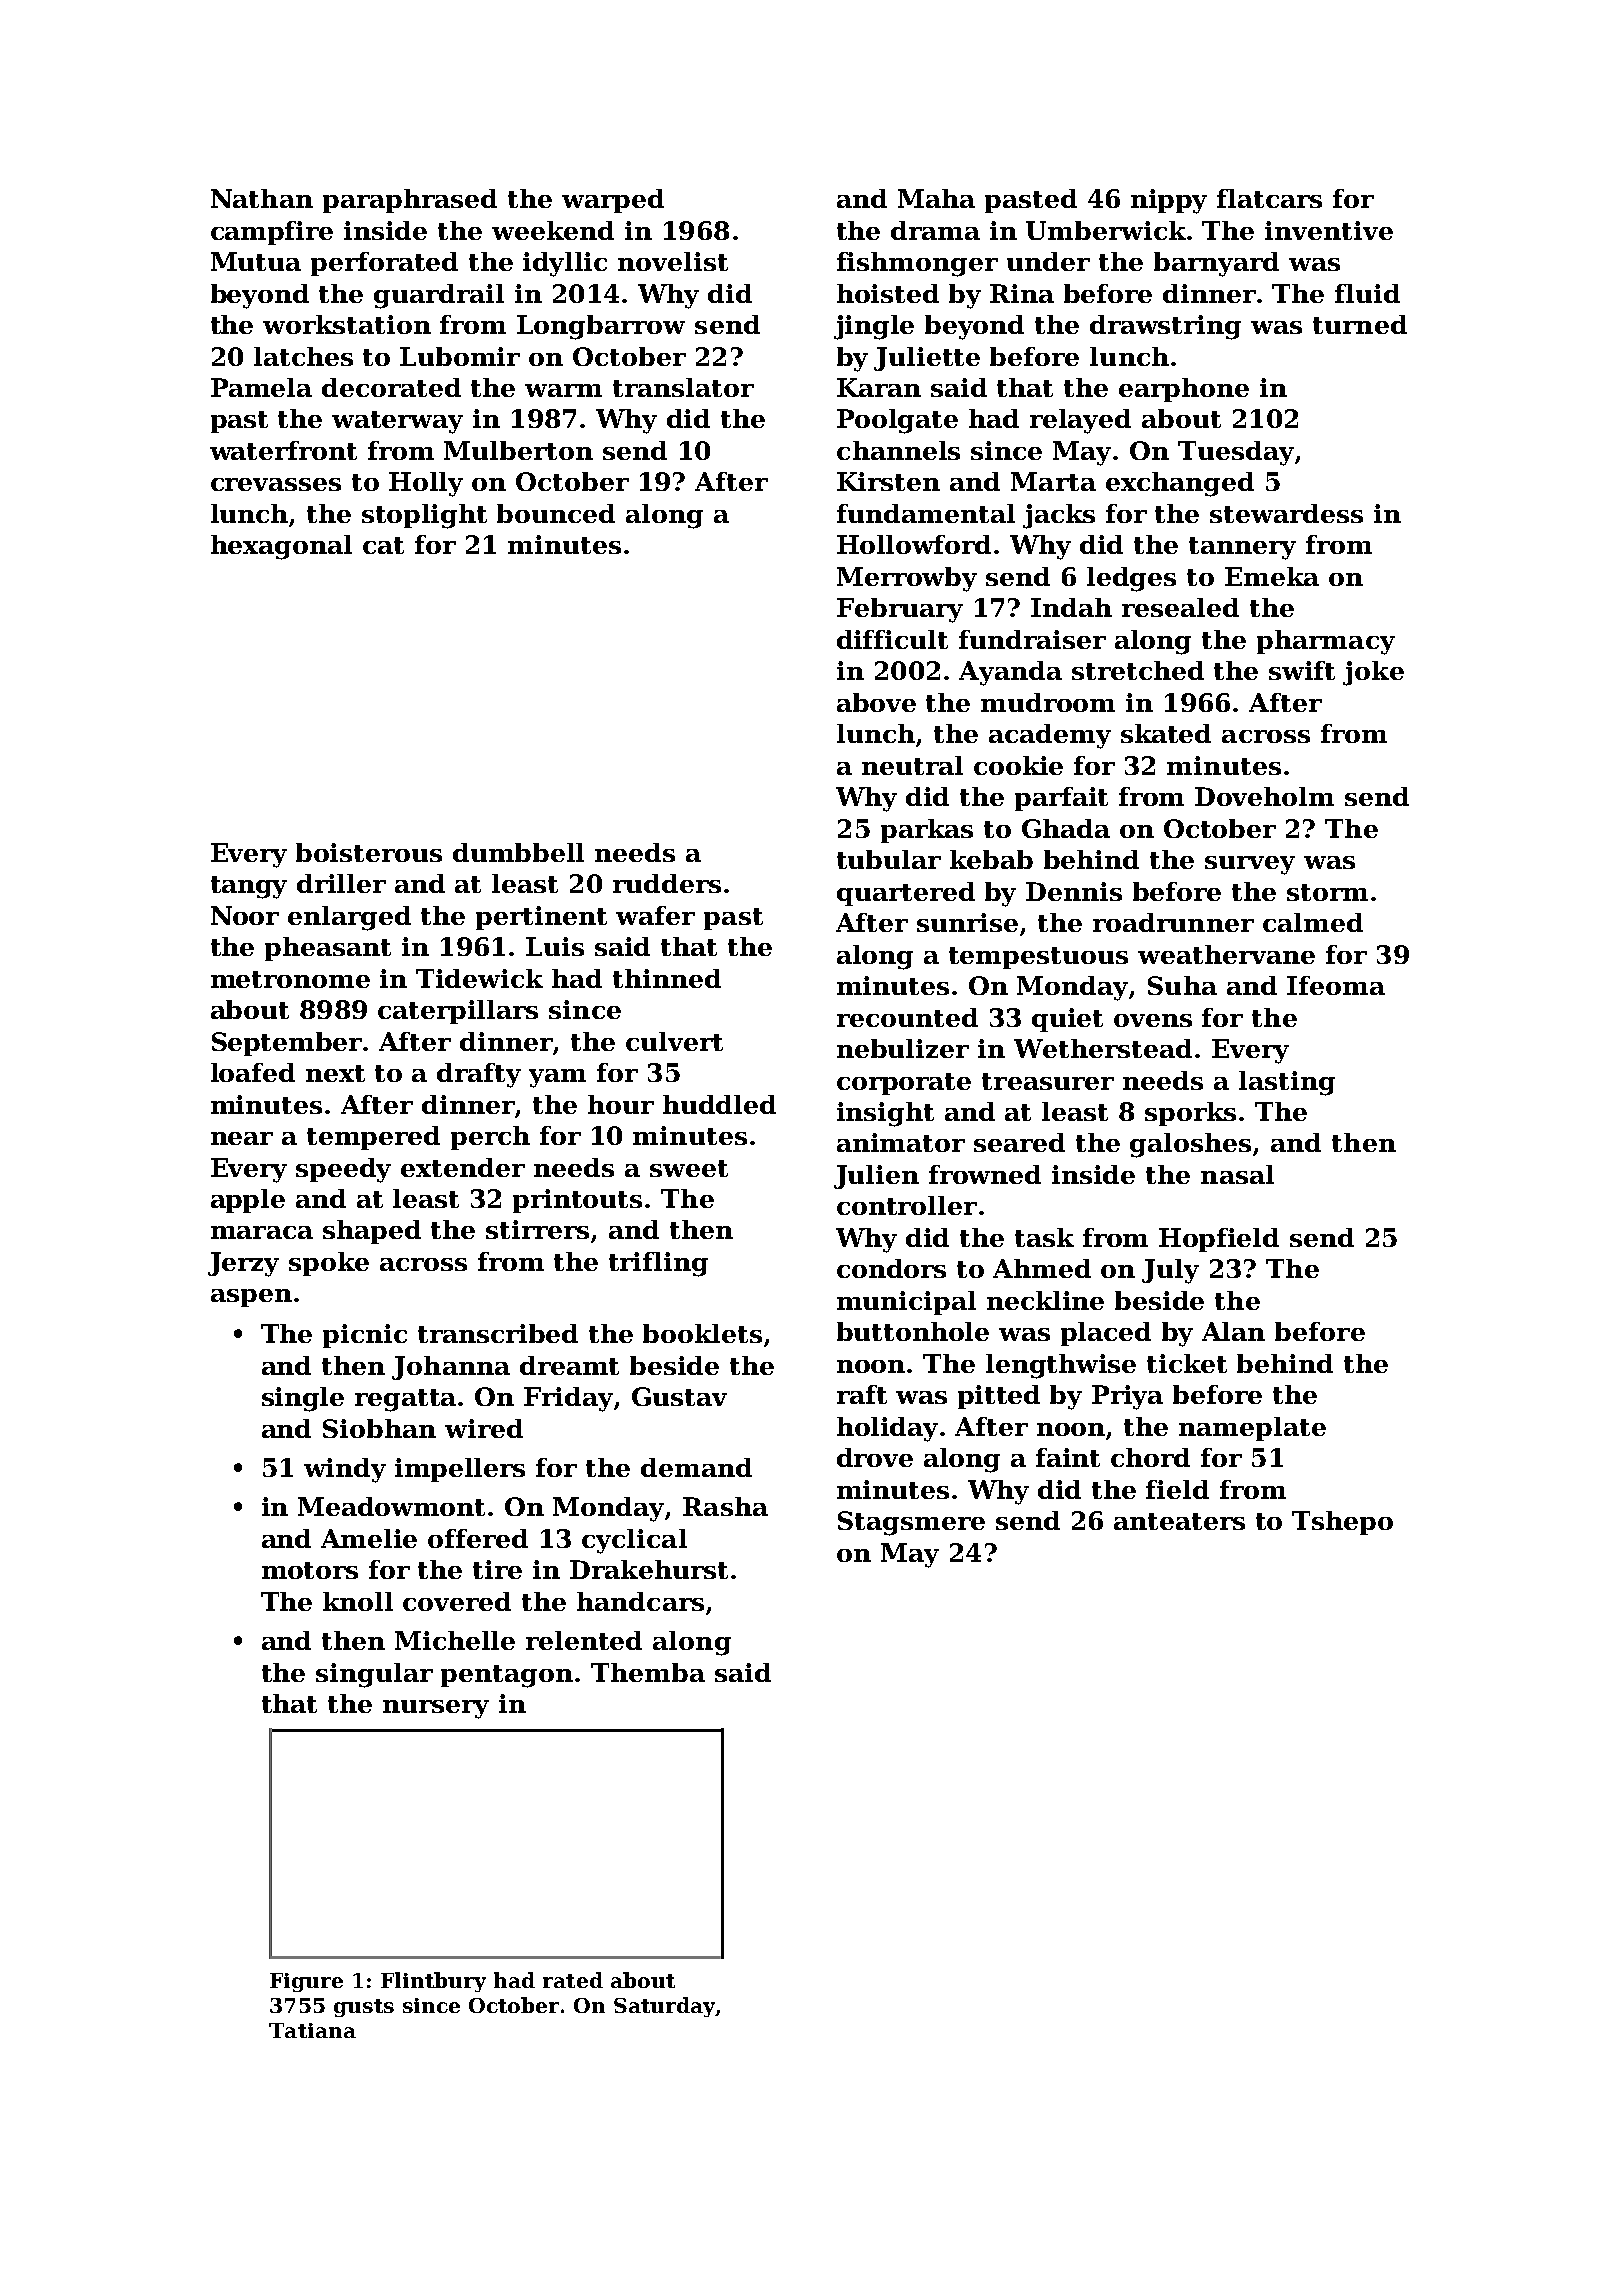  Describe the element at coordinates (1042, 1268) in the screenshot. I see `Ahmed` at that location.
